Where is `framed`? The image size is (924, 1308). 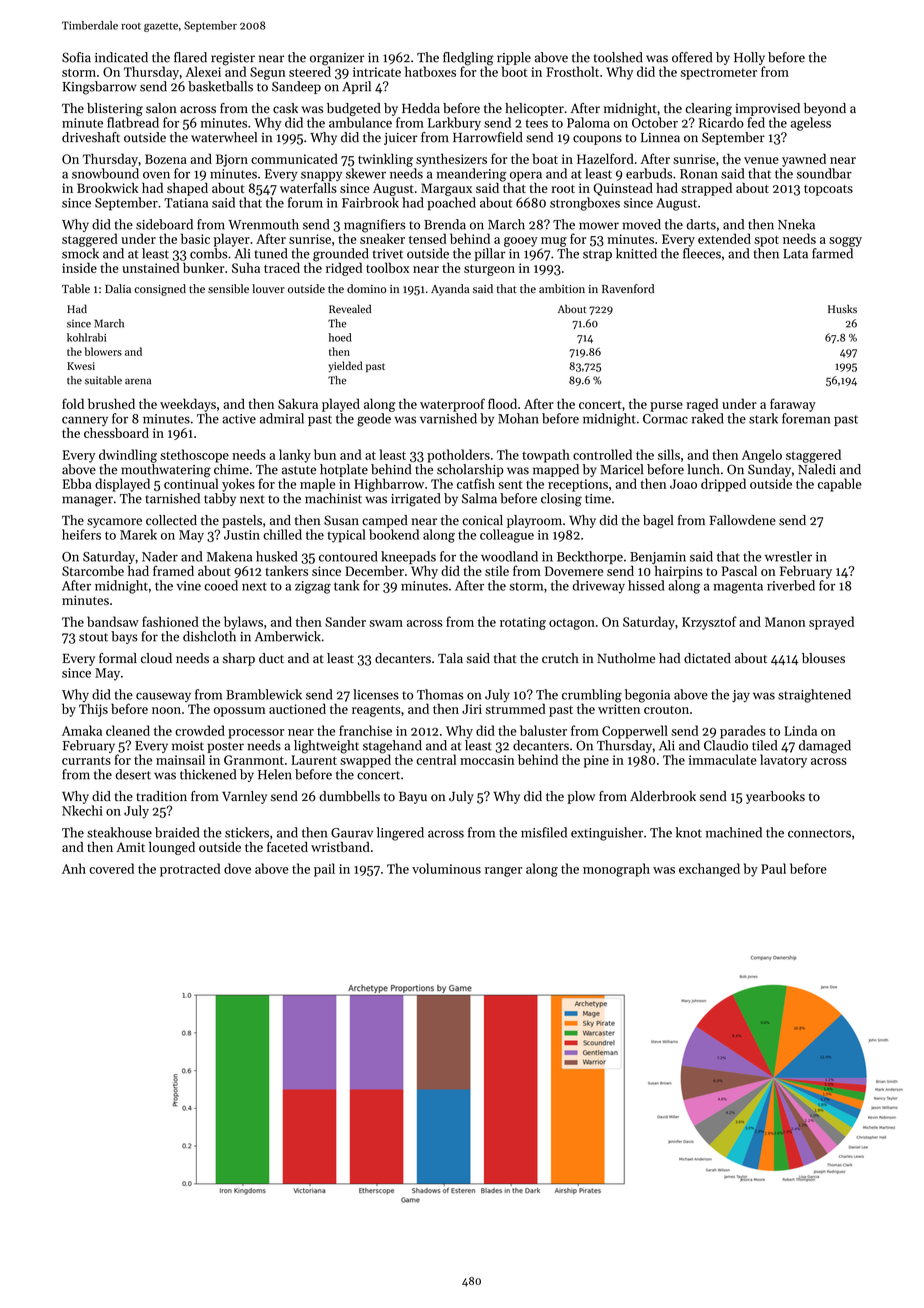 framed is located at coordinates (173, 570).
